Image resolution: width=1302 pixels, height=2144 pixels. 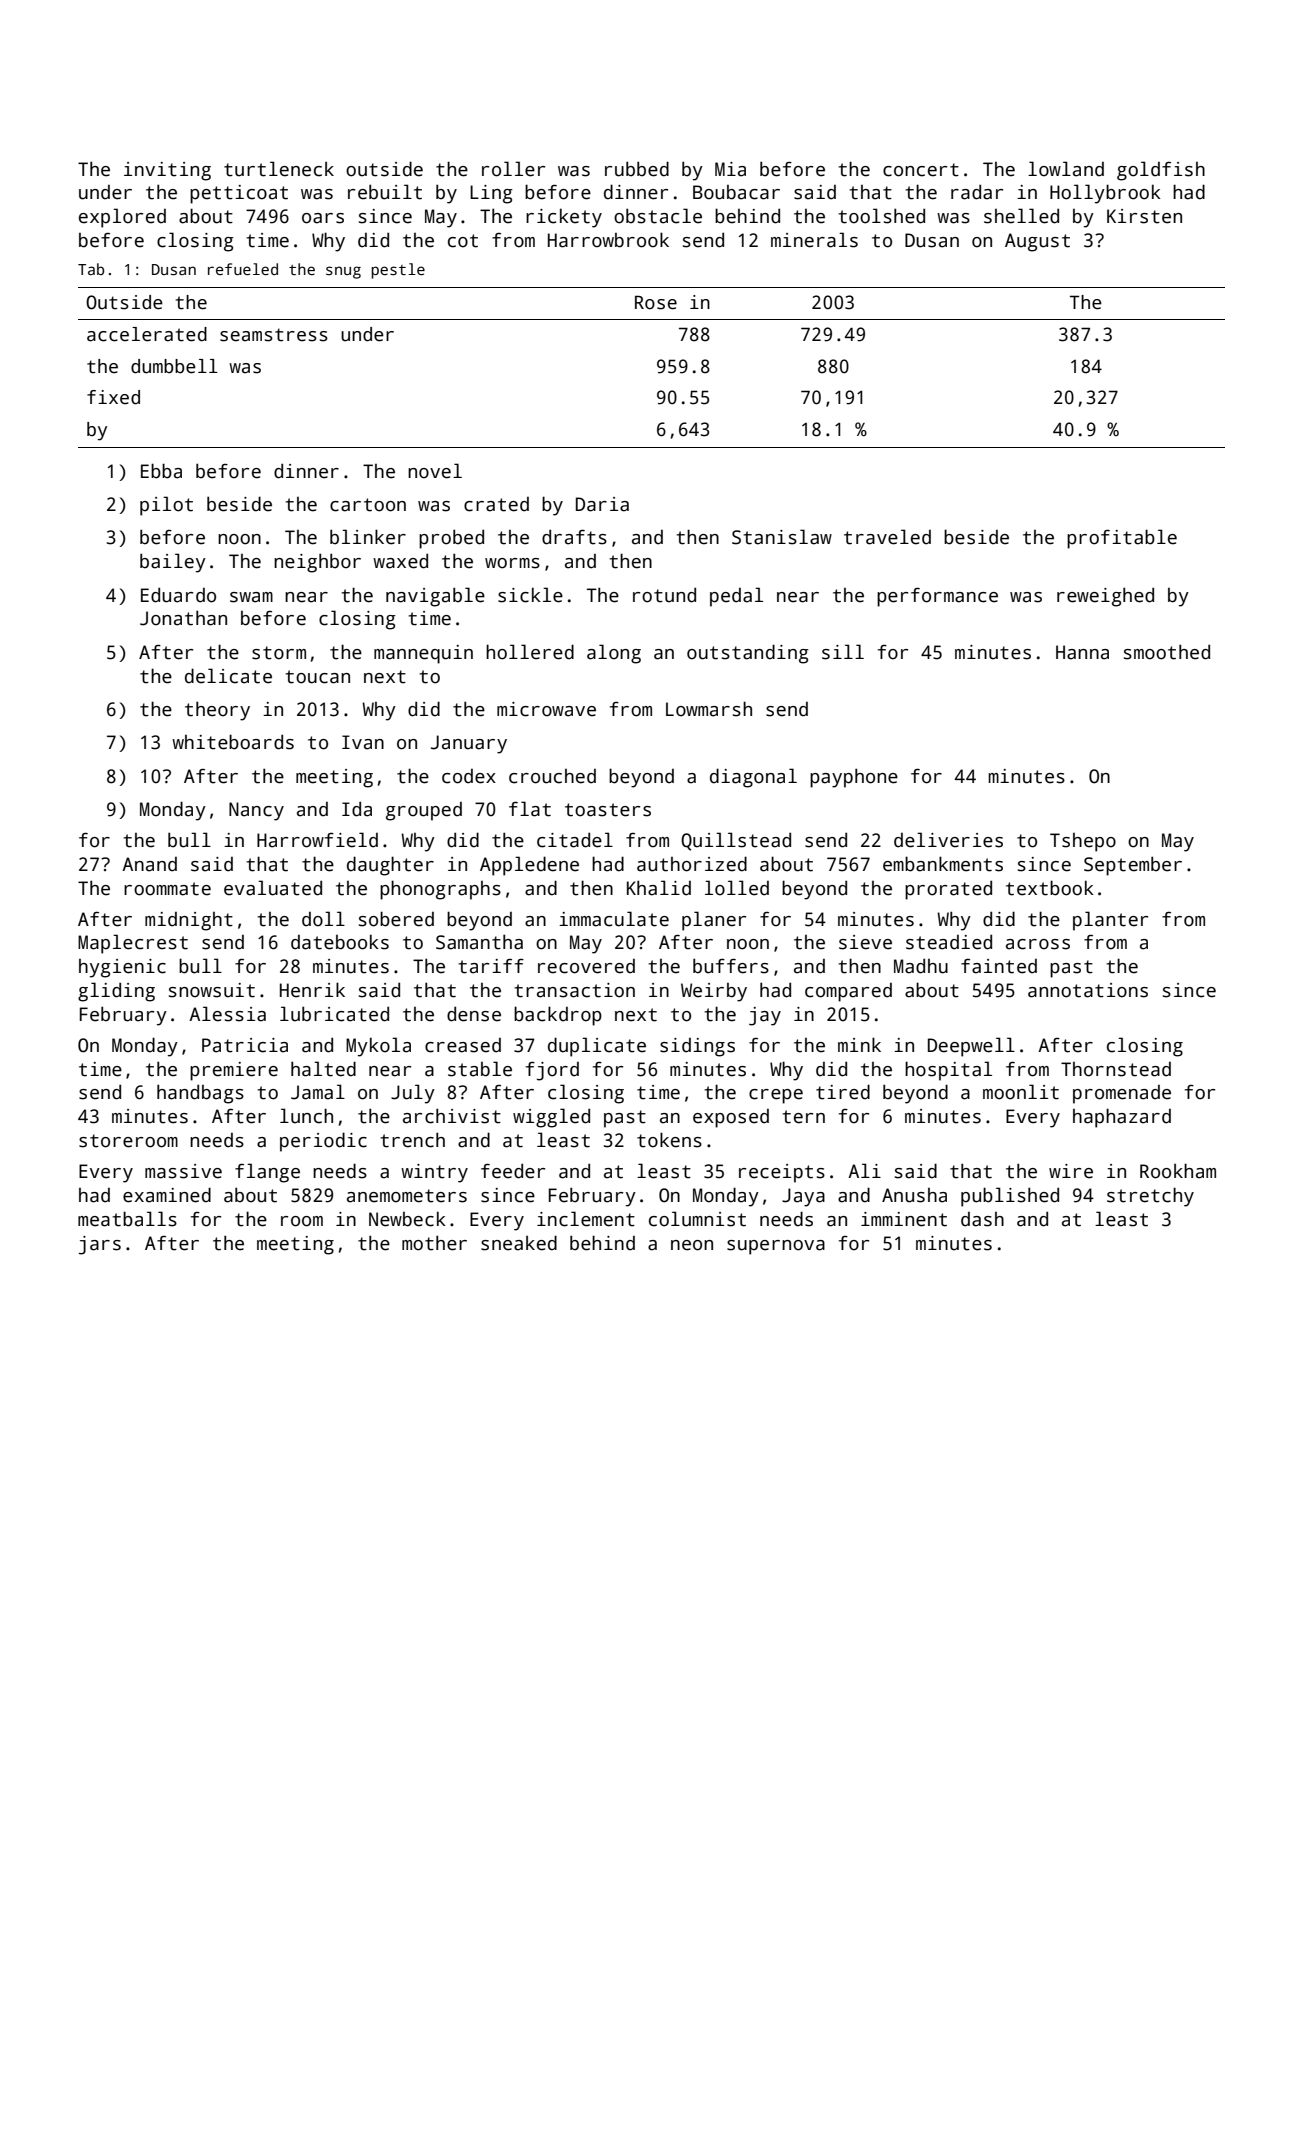 What do you see at coordinates (1161, 171) in the document?
I see `goldfish` at bounding box center [1161, 171].
